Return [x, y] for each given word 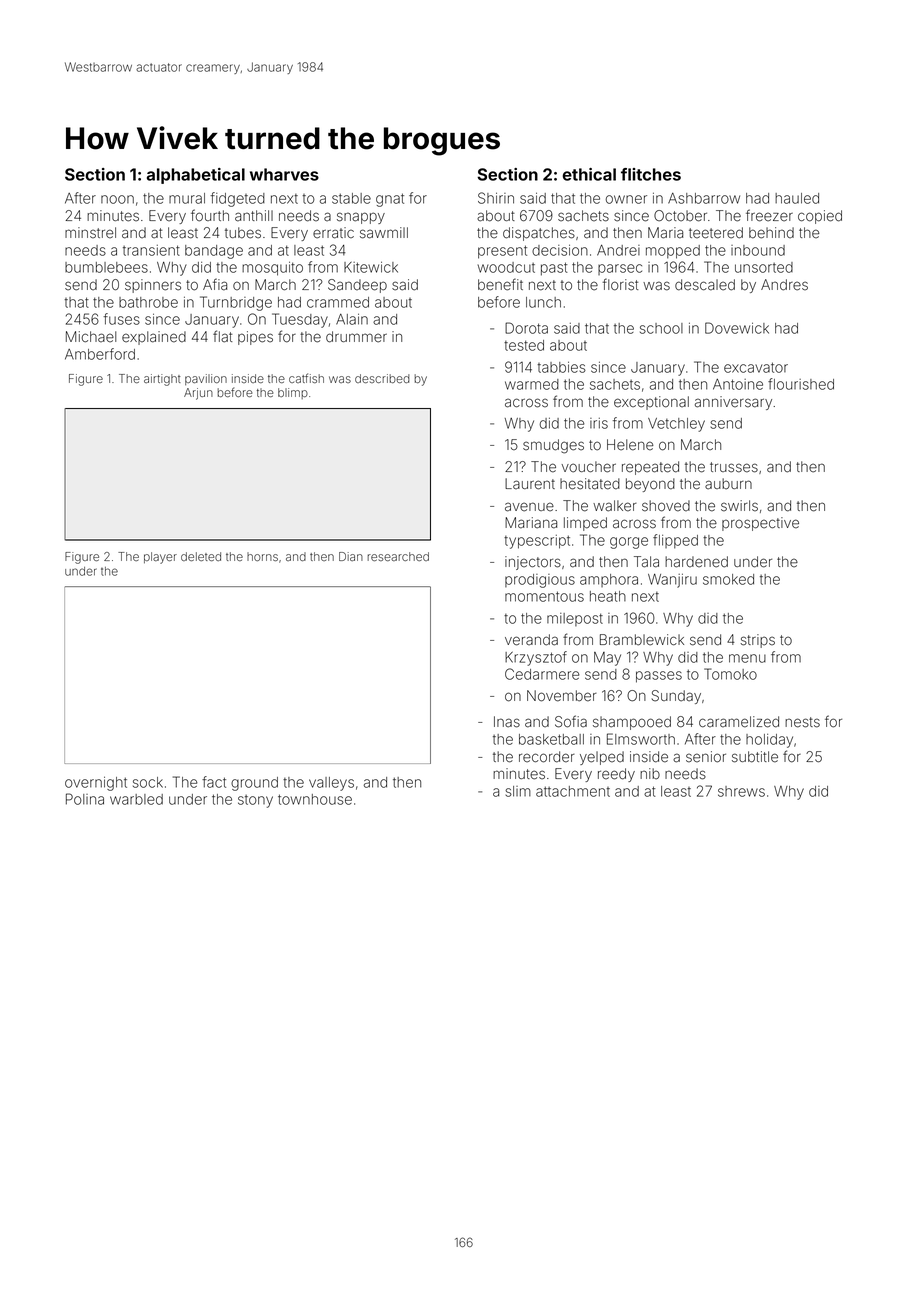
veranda [531, 640]
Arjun [198, 394]
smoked [728, 579]
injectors [533, 563]
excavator [756, 367]
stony [255, 801]
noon [117, 199]
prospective [760, 524]
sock [148, 782]
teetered [716, 233]
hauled [797, 198]
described [382, 378]
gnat [390, 200]
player [160, 558]
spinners [153, 286]
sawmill [384, 233]
